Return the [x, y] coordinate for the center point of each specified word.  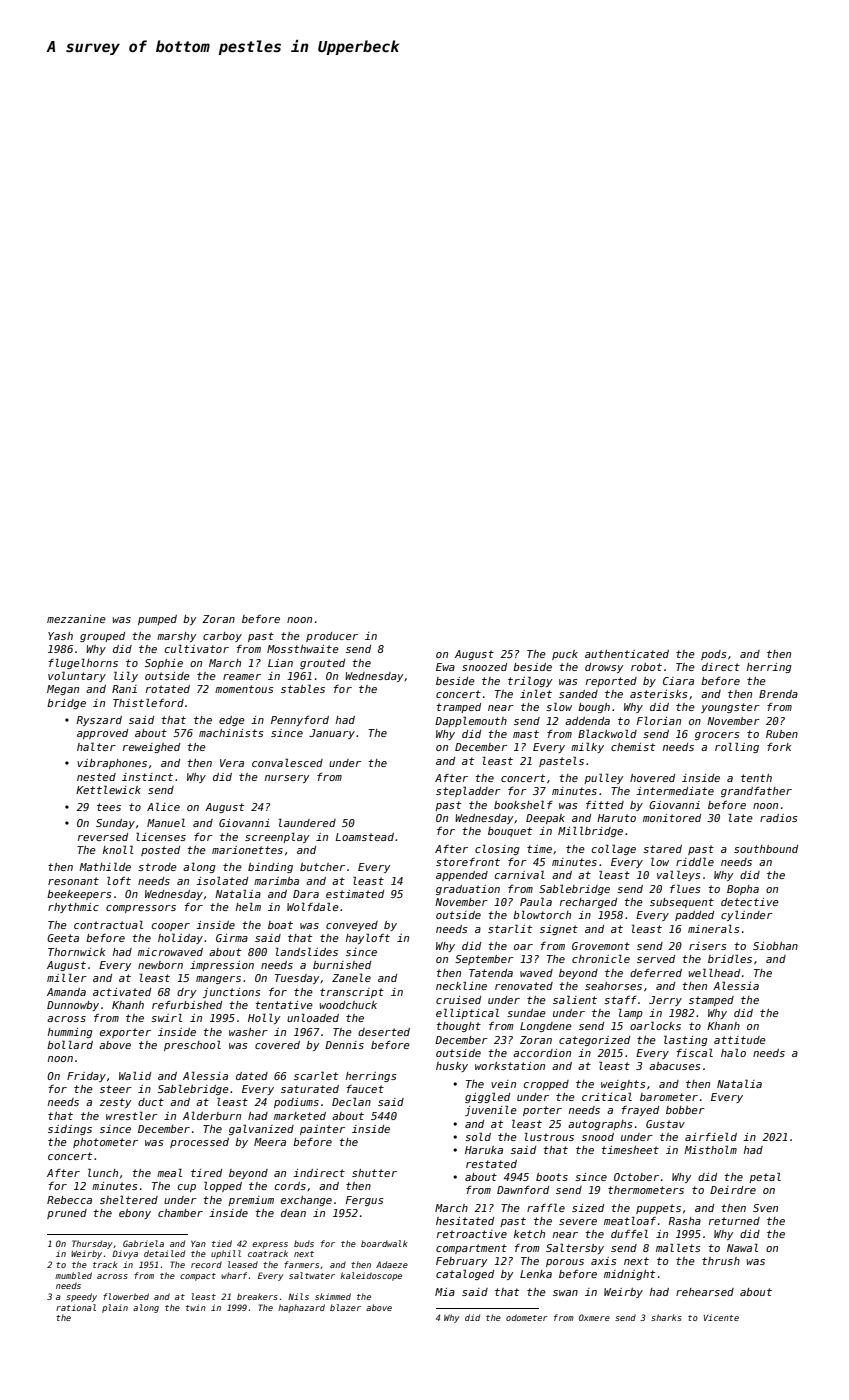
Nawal [742, 1247]
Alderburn [212, 1115]
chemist [633, 747]
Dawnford [523, 1189]
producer [332, 637]
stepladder [468, 791]
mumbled [73, 1275]
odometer [527, 1317]
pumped [157, 620]
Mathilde [105, 866]
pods [714, 655]
